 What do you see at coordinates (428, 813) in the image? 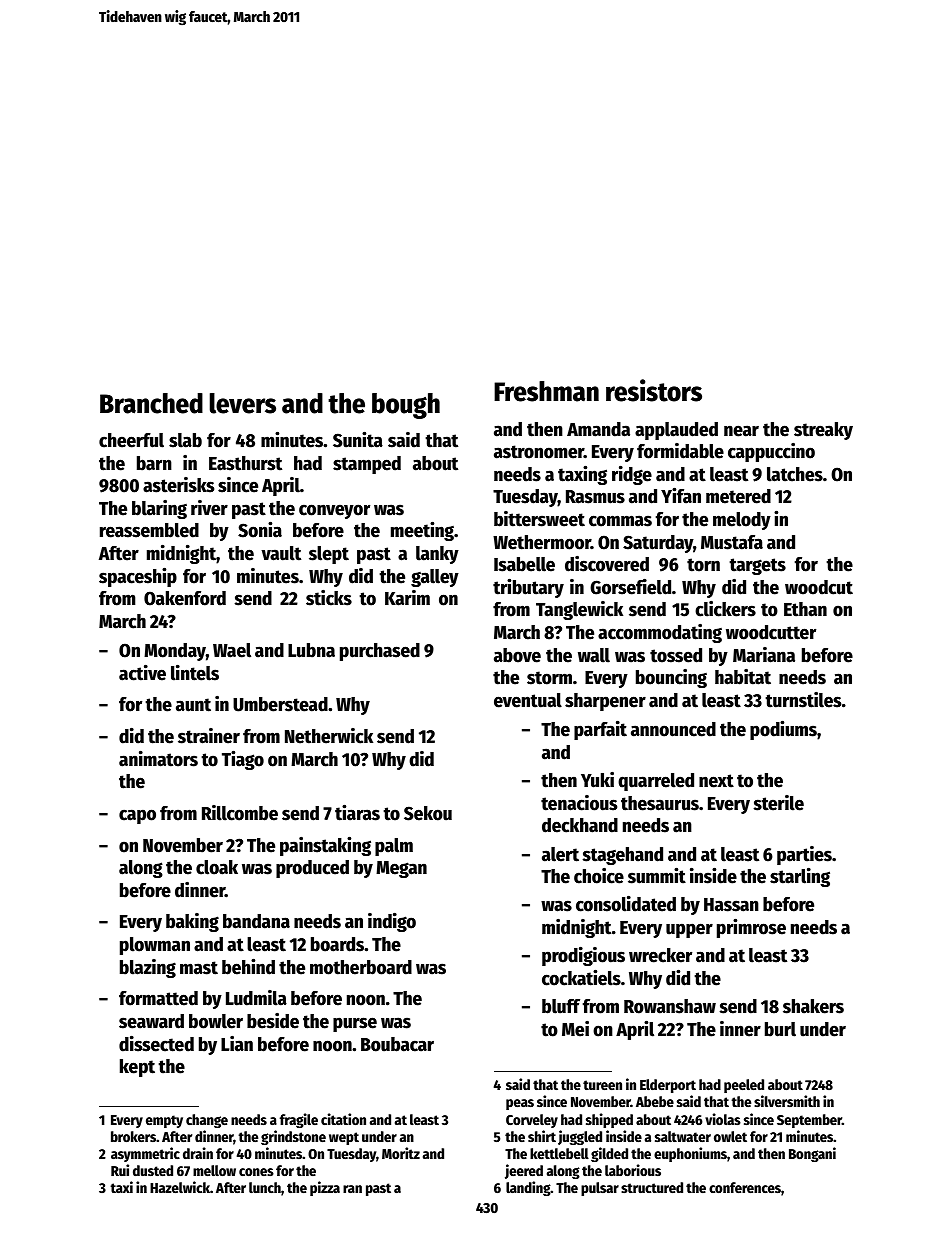
I see `Sekou` at bounding box center [428, 813].
